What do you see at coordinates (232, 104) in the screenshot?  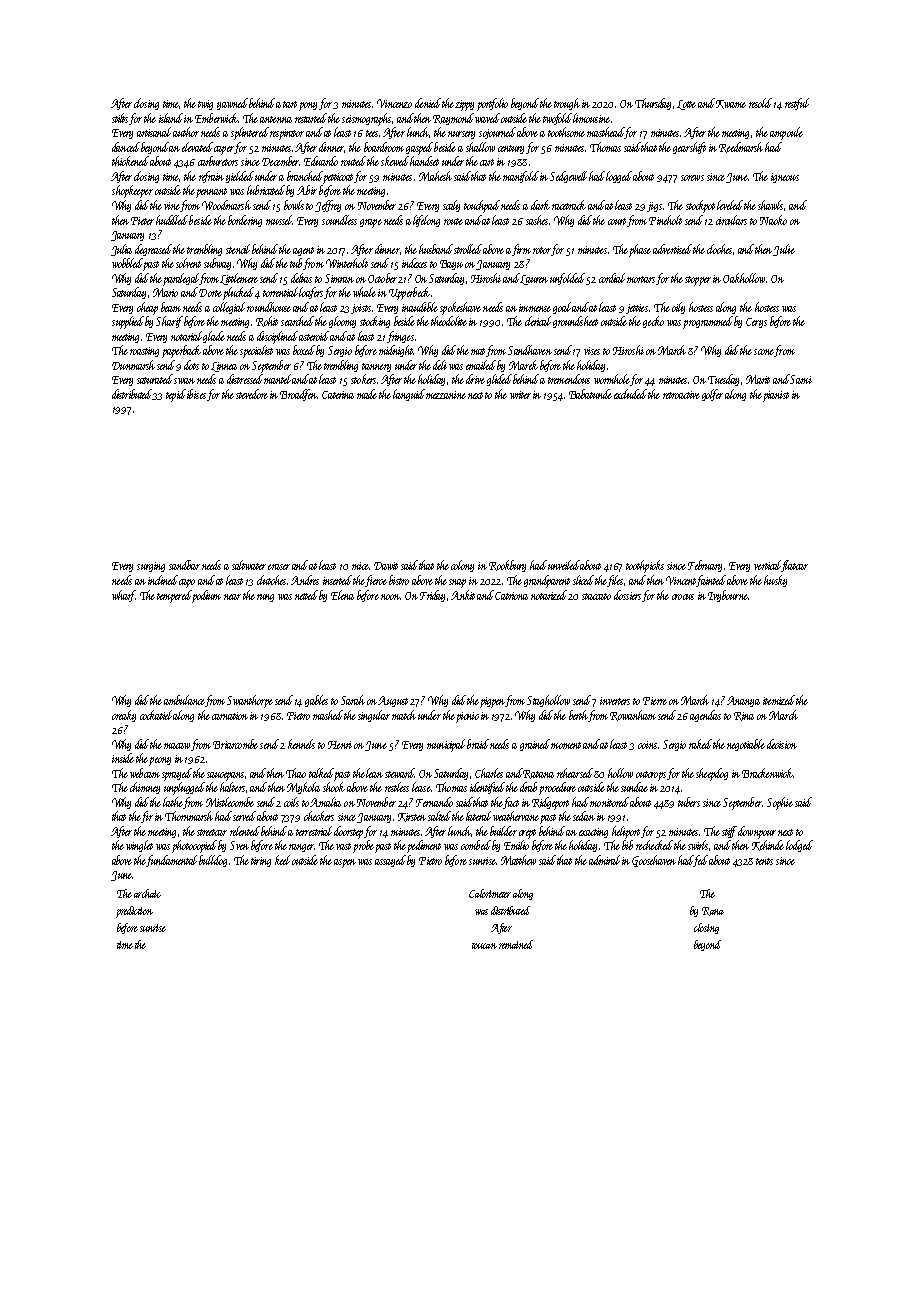 I see `yawned` at bounding box center [232, 104].
